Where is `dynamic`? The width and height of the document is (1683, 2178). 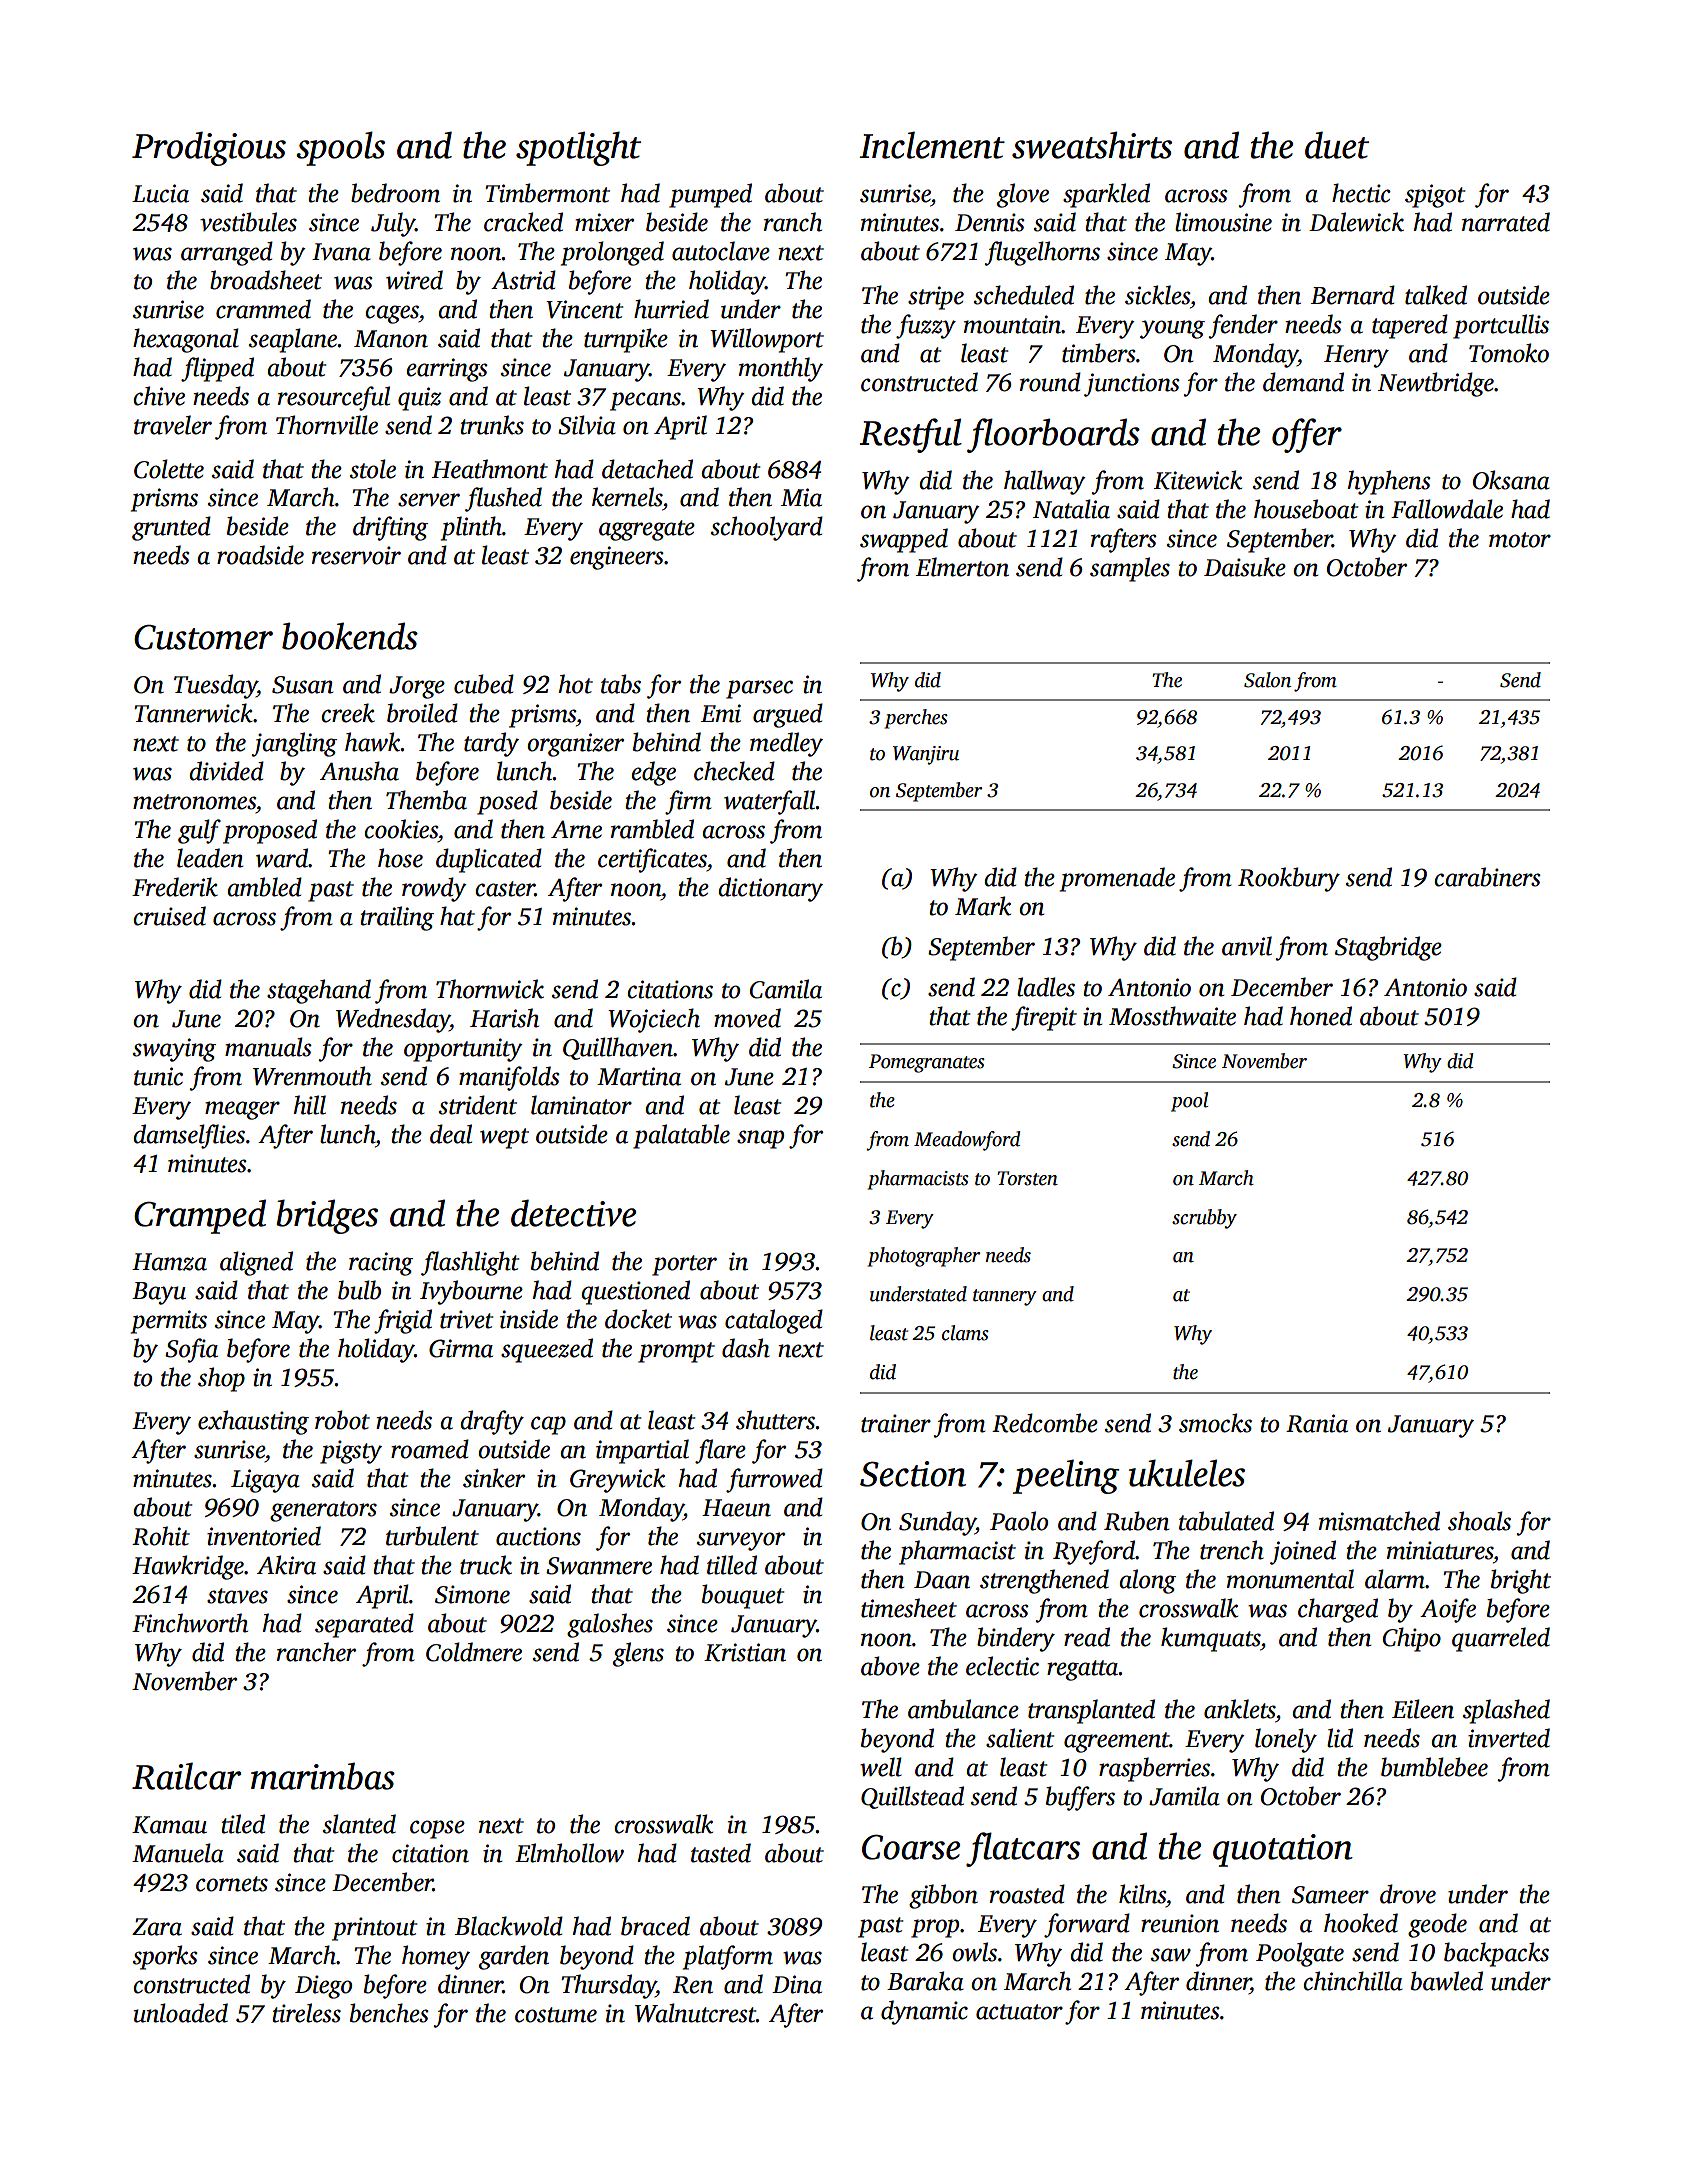 dynamic is located at coordinates (924, 2012).
